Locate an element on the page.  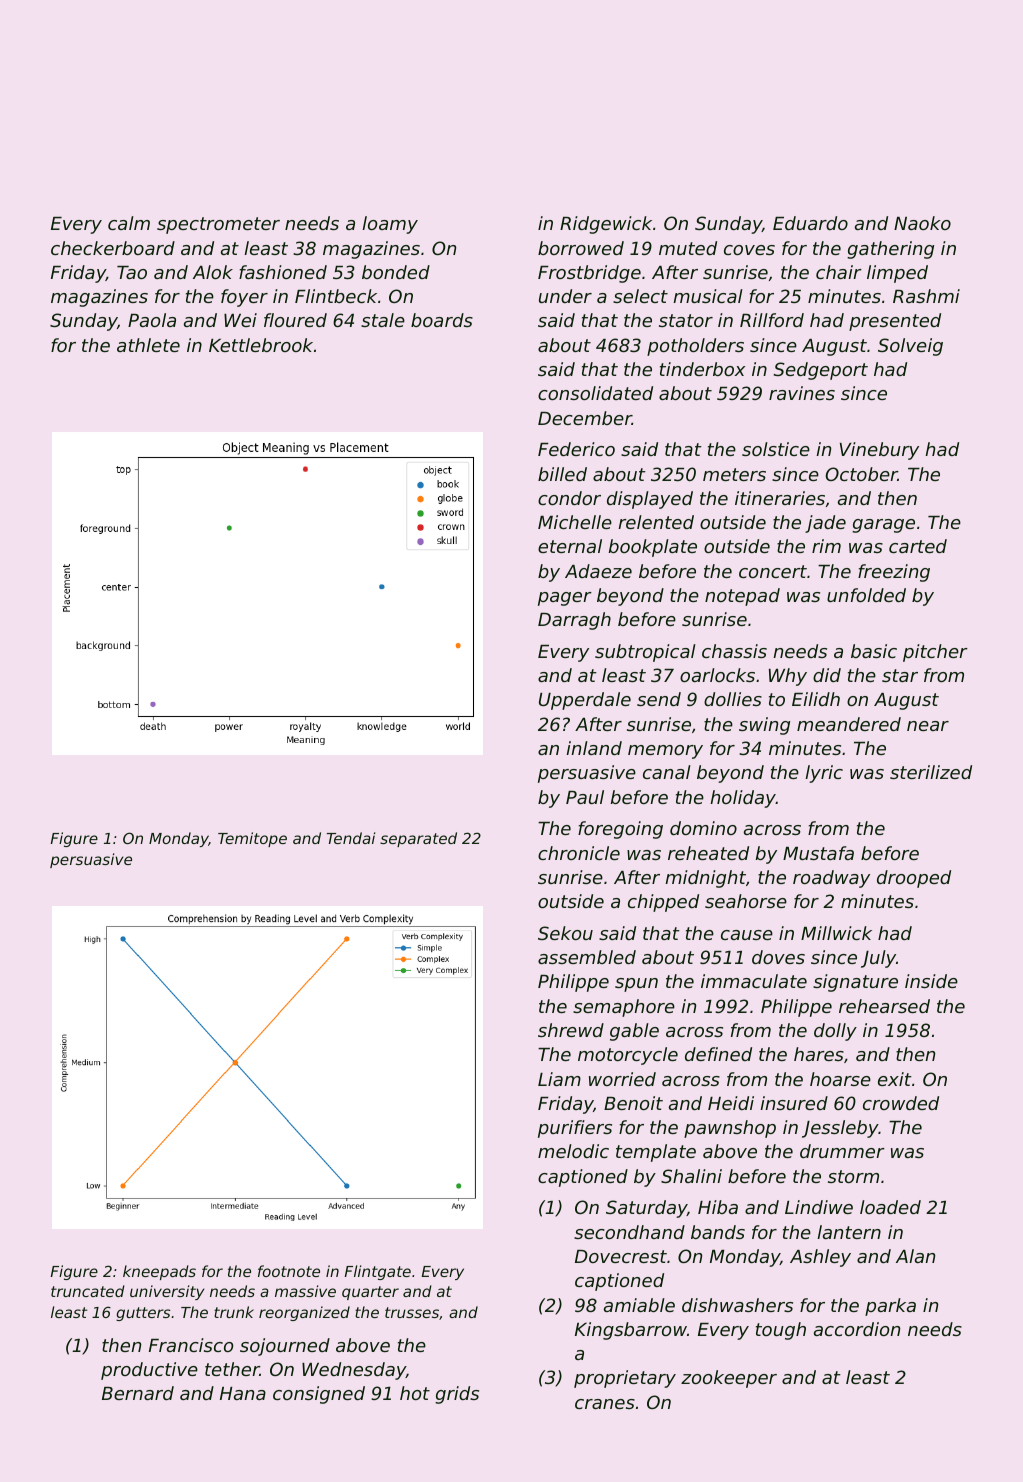
cranes is located at coordinates (605, 1404).
